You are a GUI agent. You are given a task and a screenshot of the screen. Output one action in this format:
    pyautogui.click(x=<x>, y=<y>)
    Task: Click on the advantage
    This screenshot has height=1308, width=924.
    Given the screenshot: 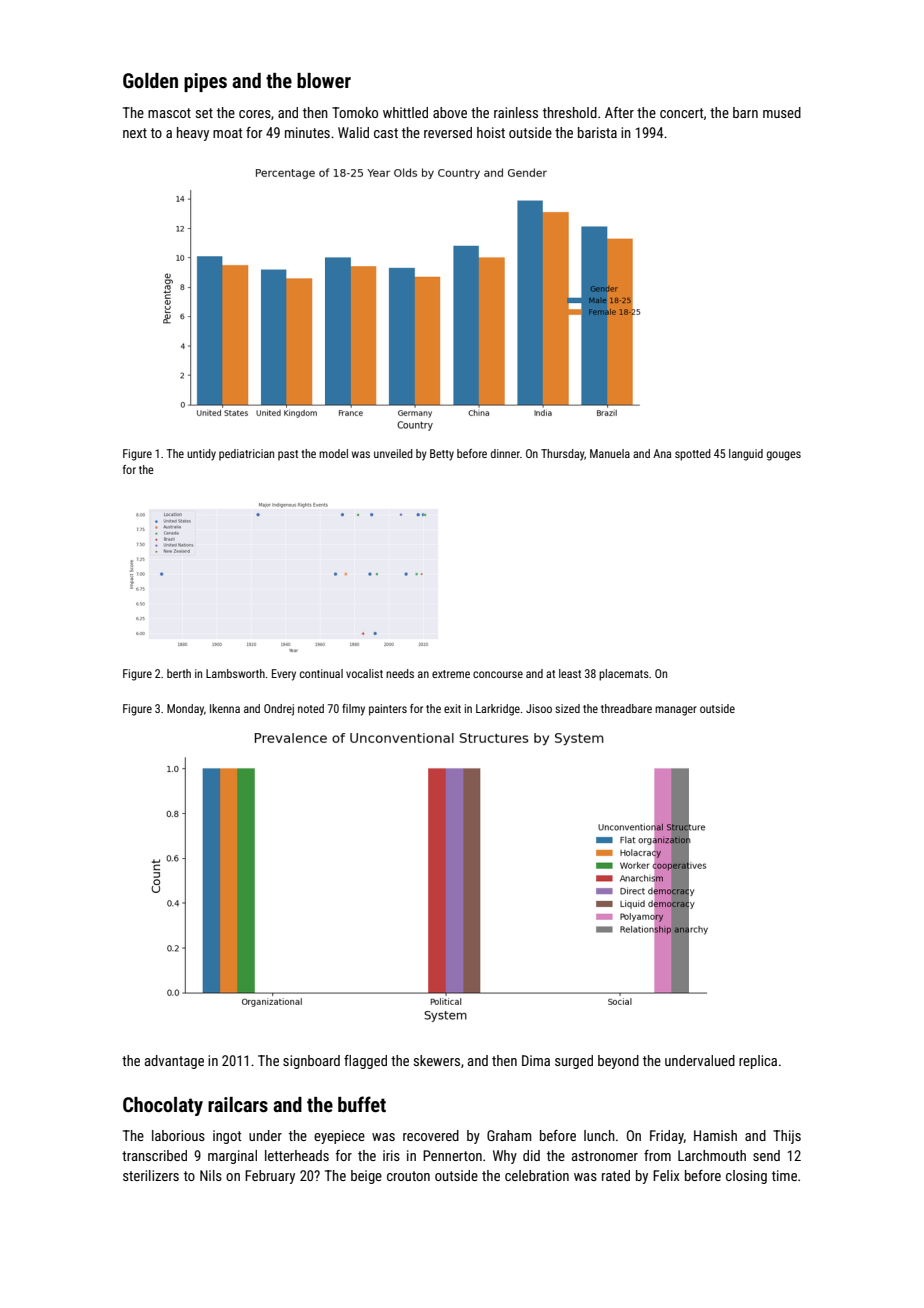 What is the action you would take?
    pyautogui.click(x=174, y=1062)
